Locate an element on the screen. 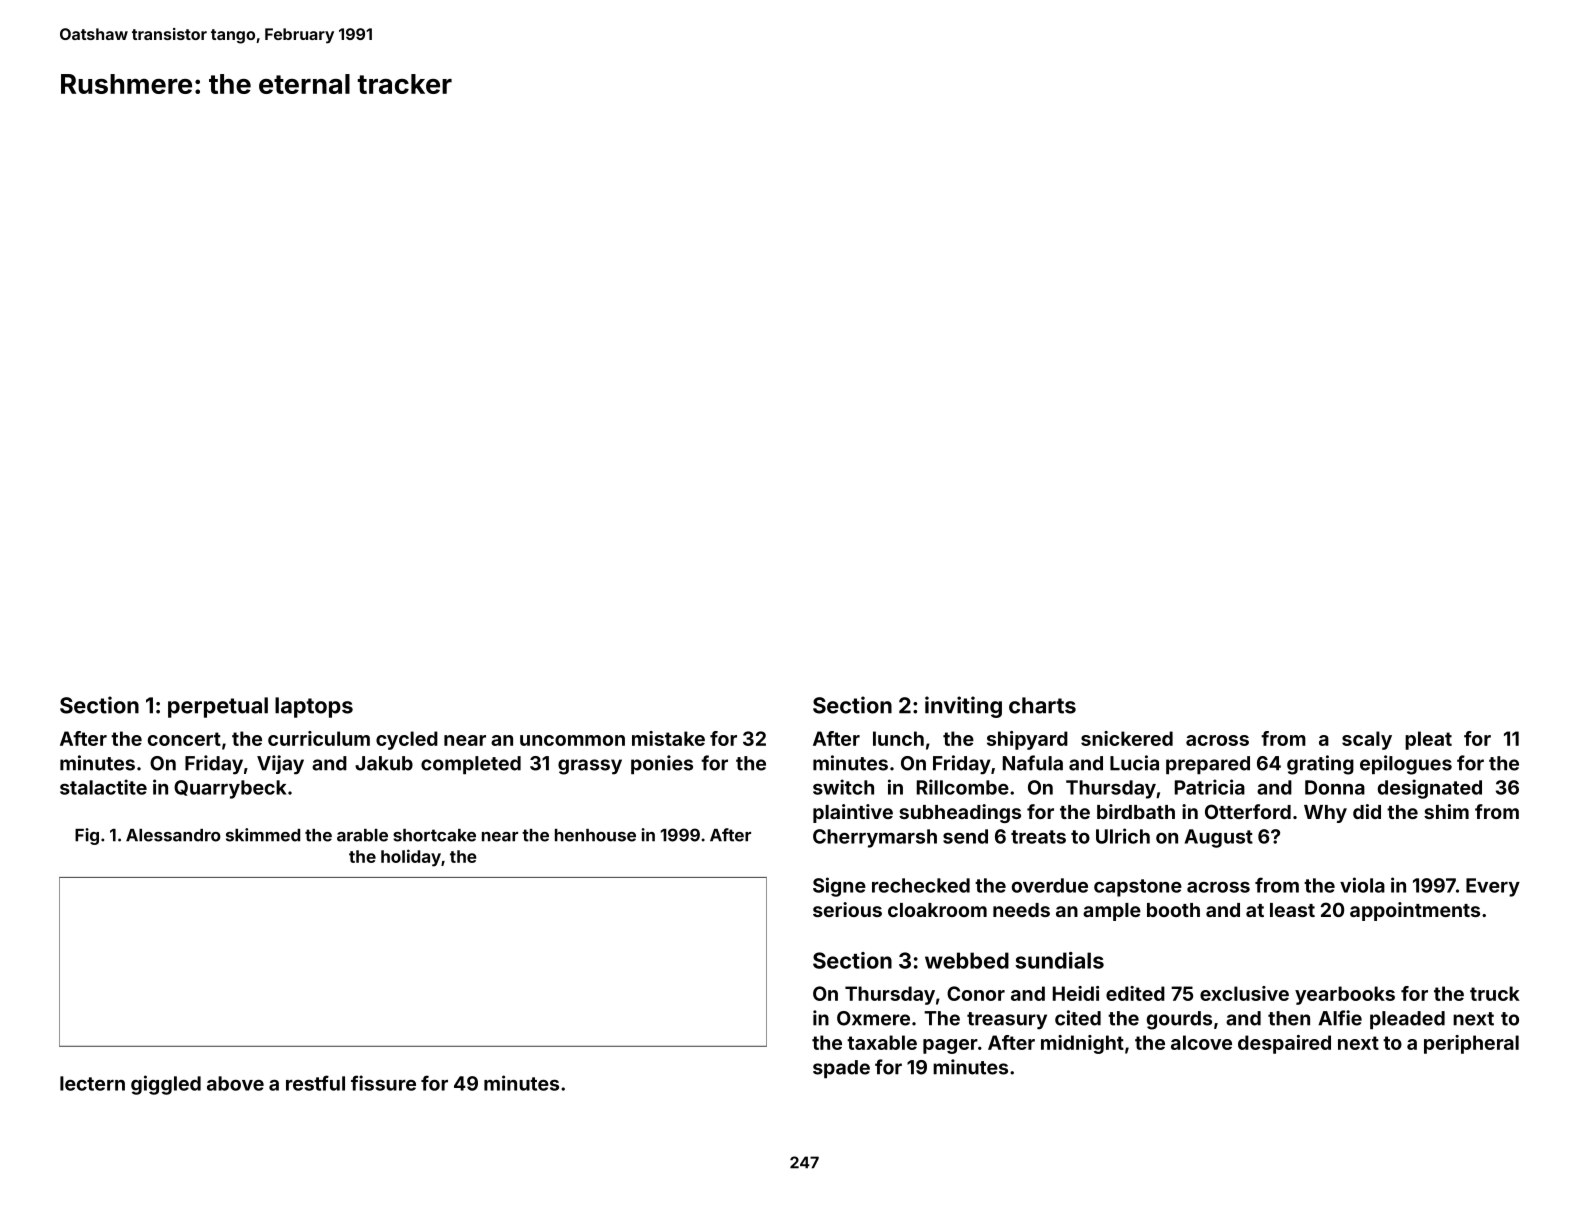  Conor is located at coordinates (976, 993).
